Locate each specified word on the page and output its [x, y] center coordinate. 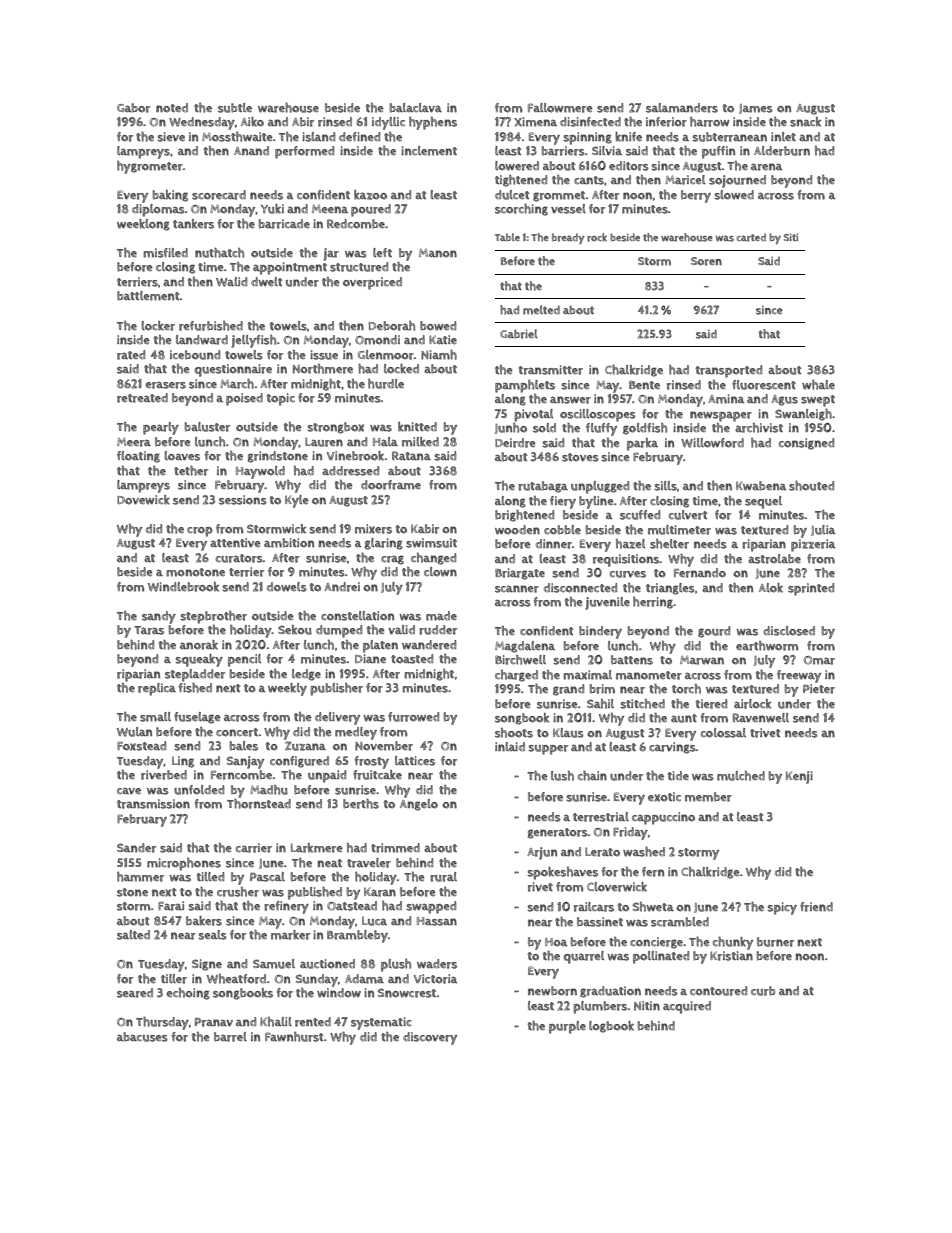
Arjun [542, 853]
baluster [207, 427]
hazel [630, 544]
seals [212, 935]
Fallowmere [560, 108]
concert [237, 732]
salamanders [682, 108]
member [708, 797]
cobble [562, 530]
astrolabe [774, 559]
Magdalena [525, 647]
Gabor [133, 108]
